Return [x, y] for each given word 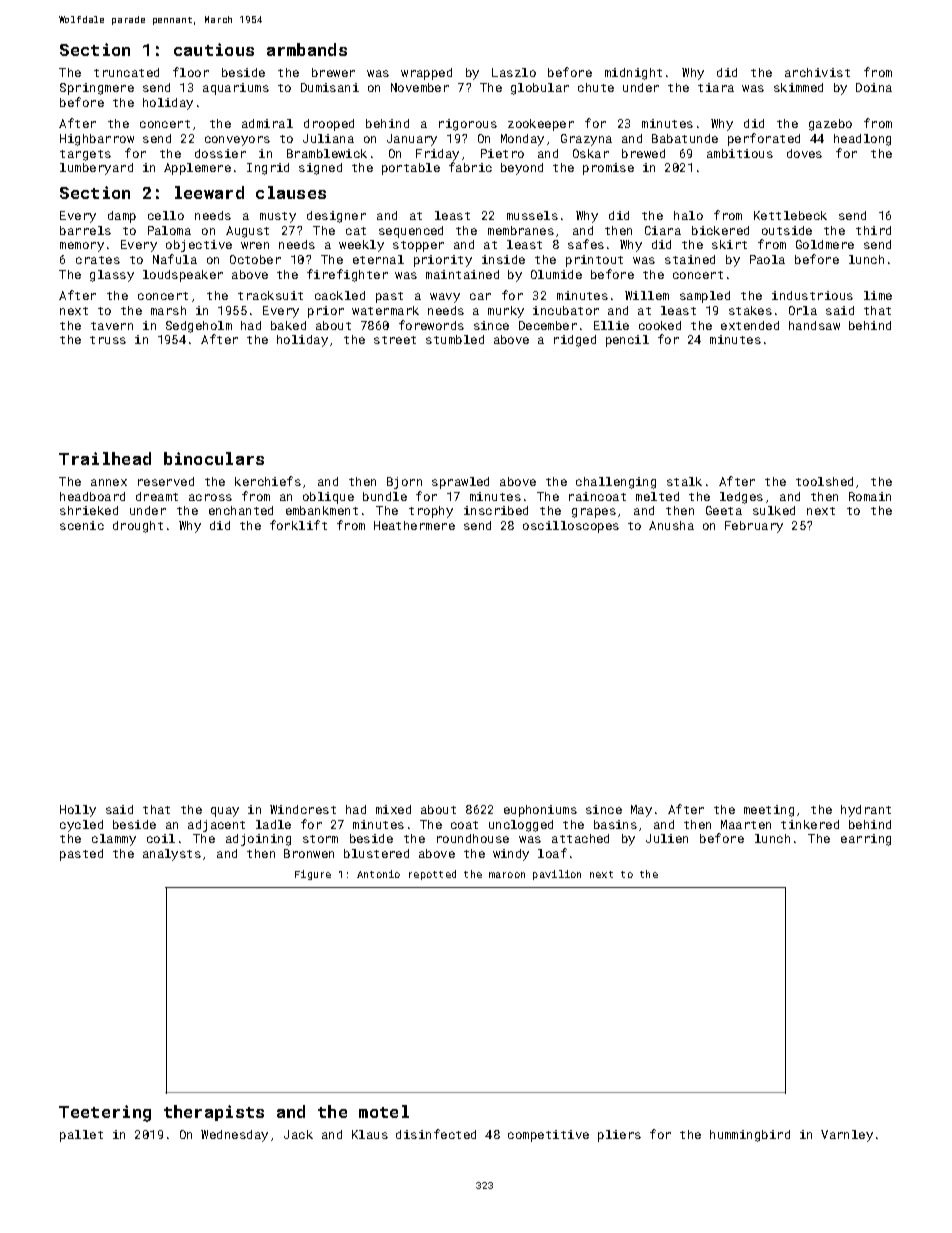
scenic [82, 525]
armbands [307, 49]
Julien [667, 838]
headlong [862, 140]
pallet [81, 1136]
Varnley [847, 1136]
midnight [633, 74]
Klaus [370, 1134]
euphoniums [540, 811]
